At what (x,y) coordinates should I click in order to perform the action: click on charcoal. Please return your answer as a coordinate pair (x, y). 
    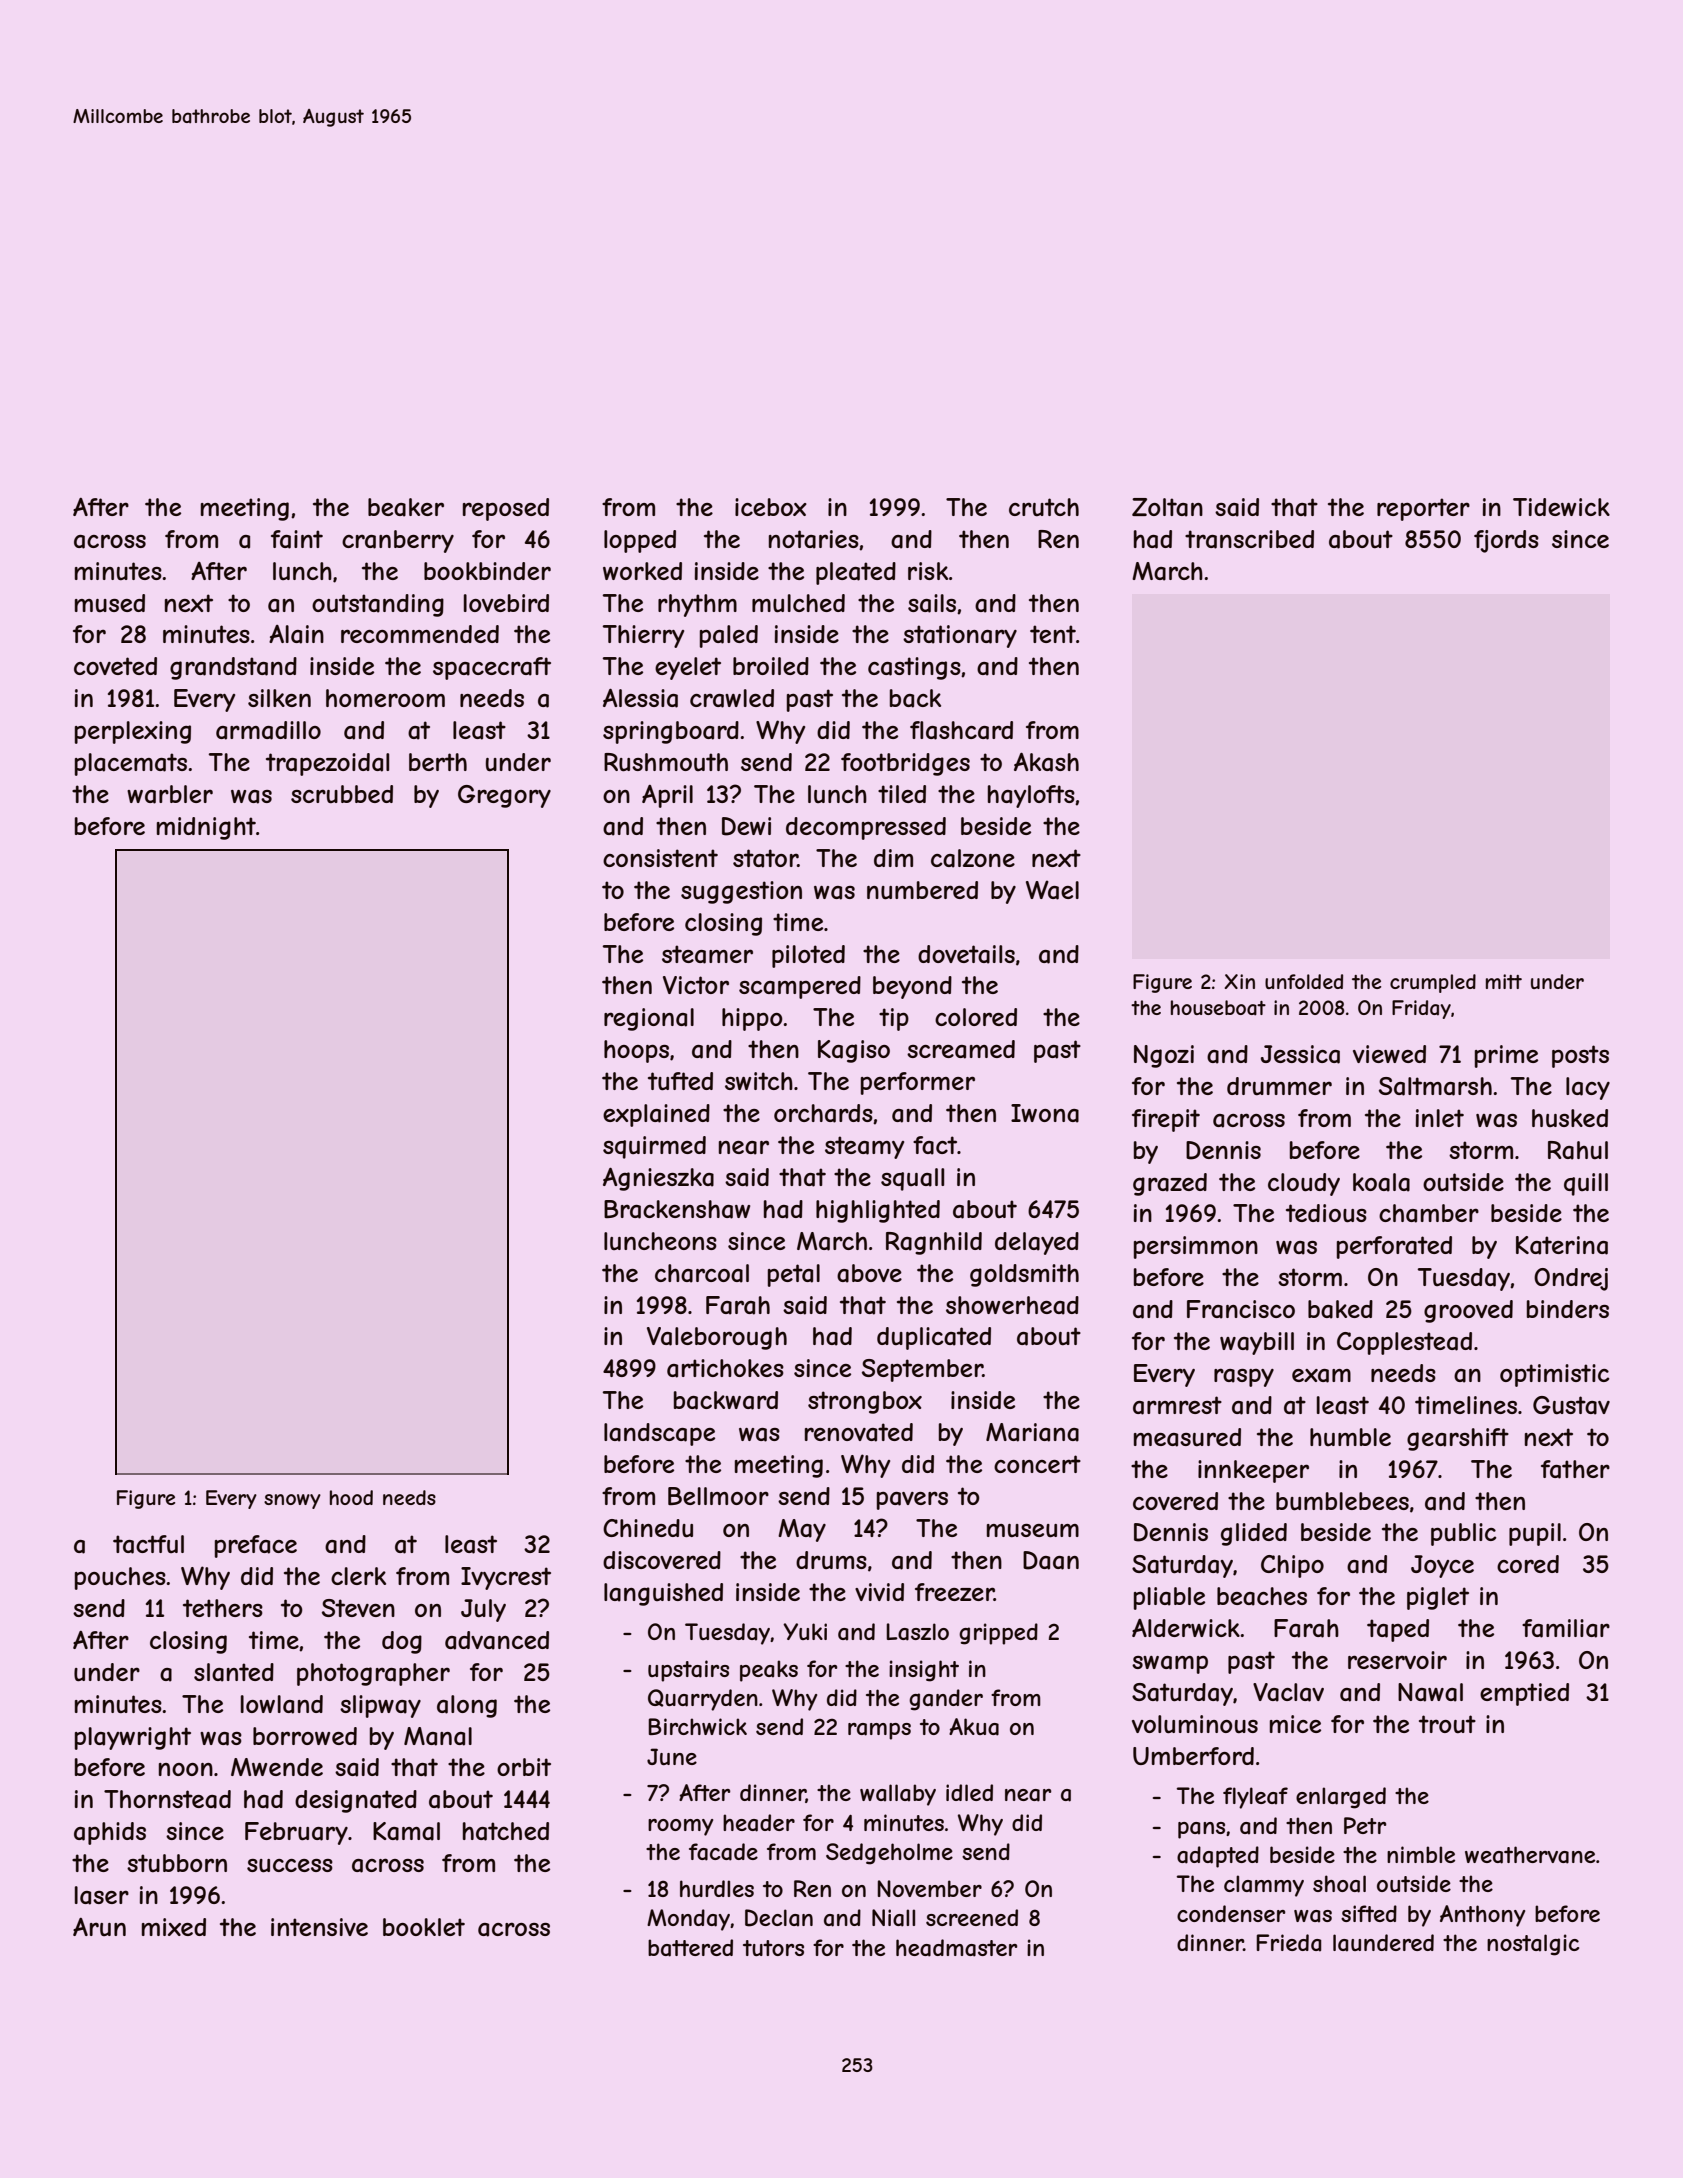
    Looking at the image, I should click on (702, 1273).
